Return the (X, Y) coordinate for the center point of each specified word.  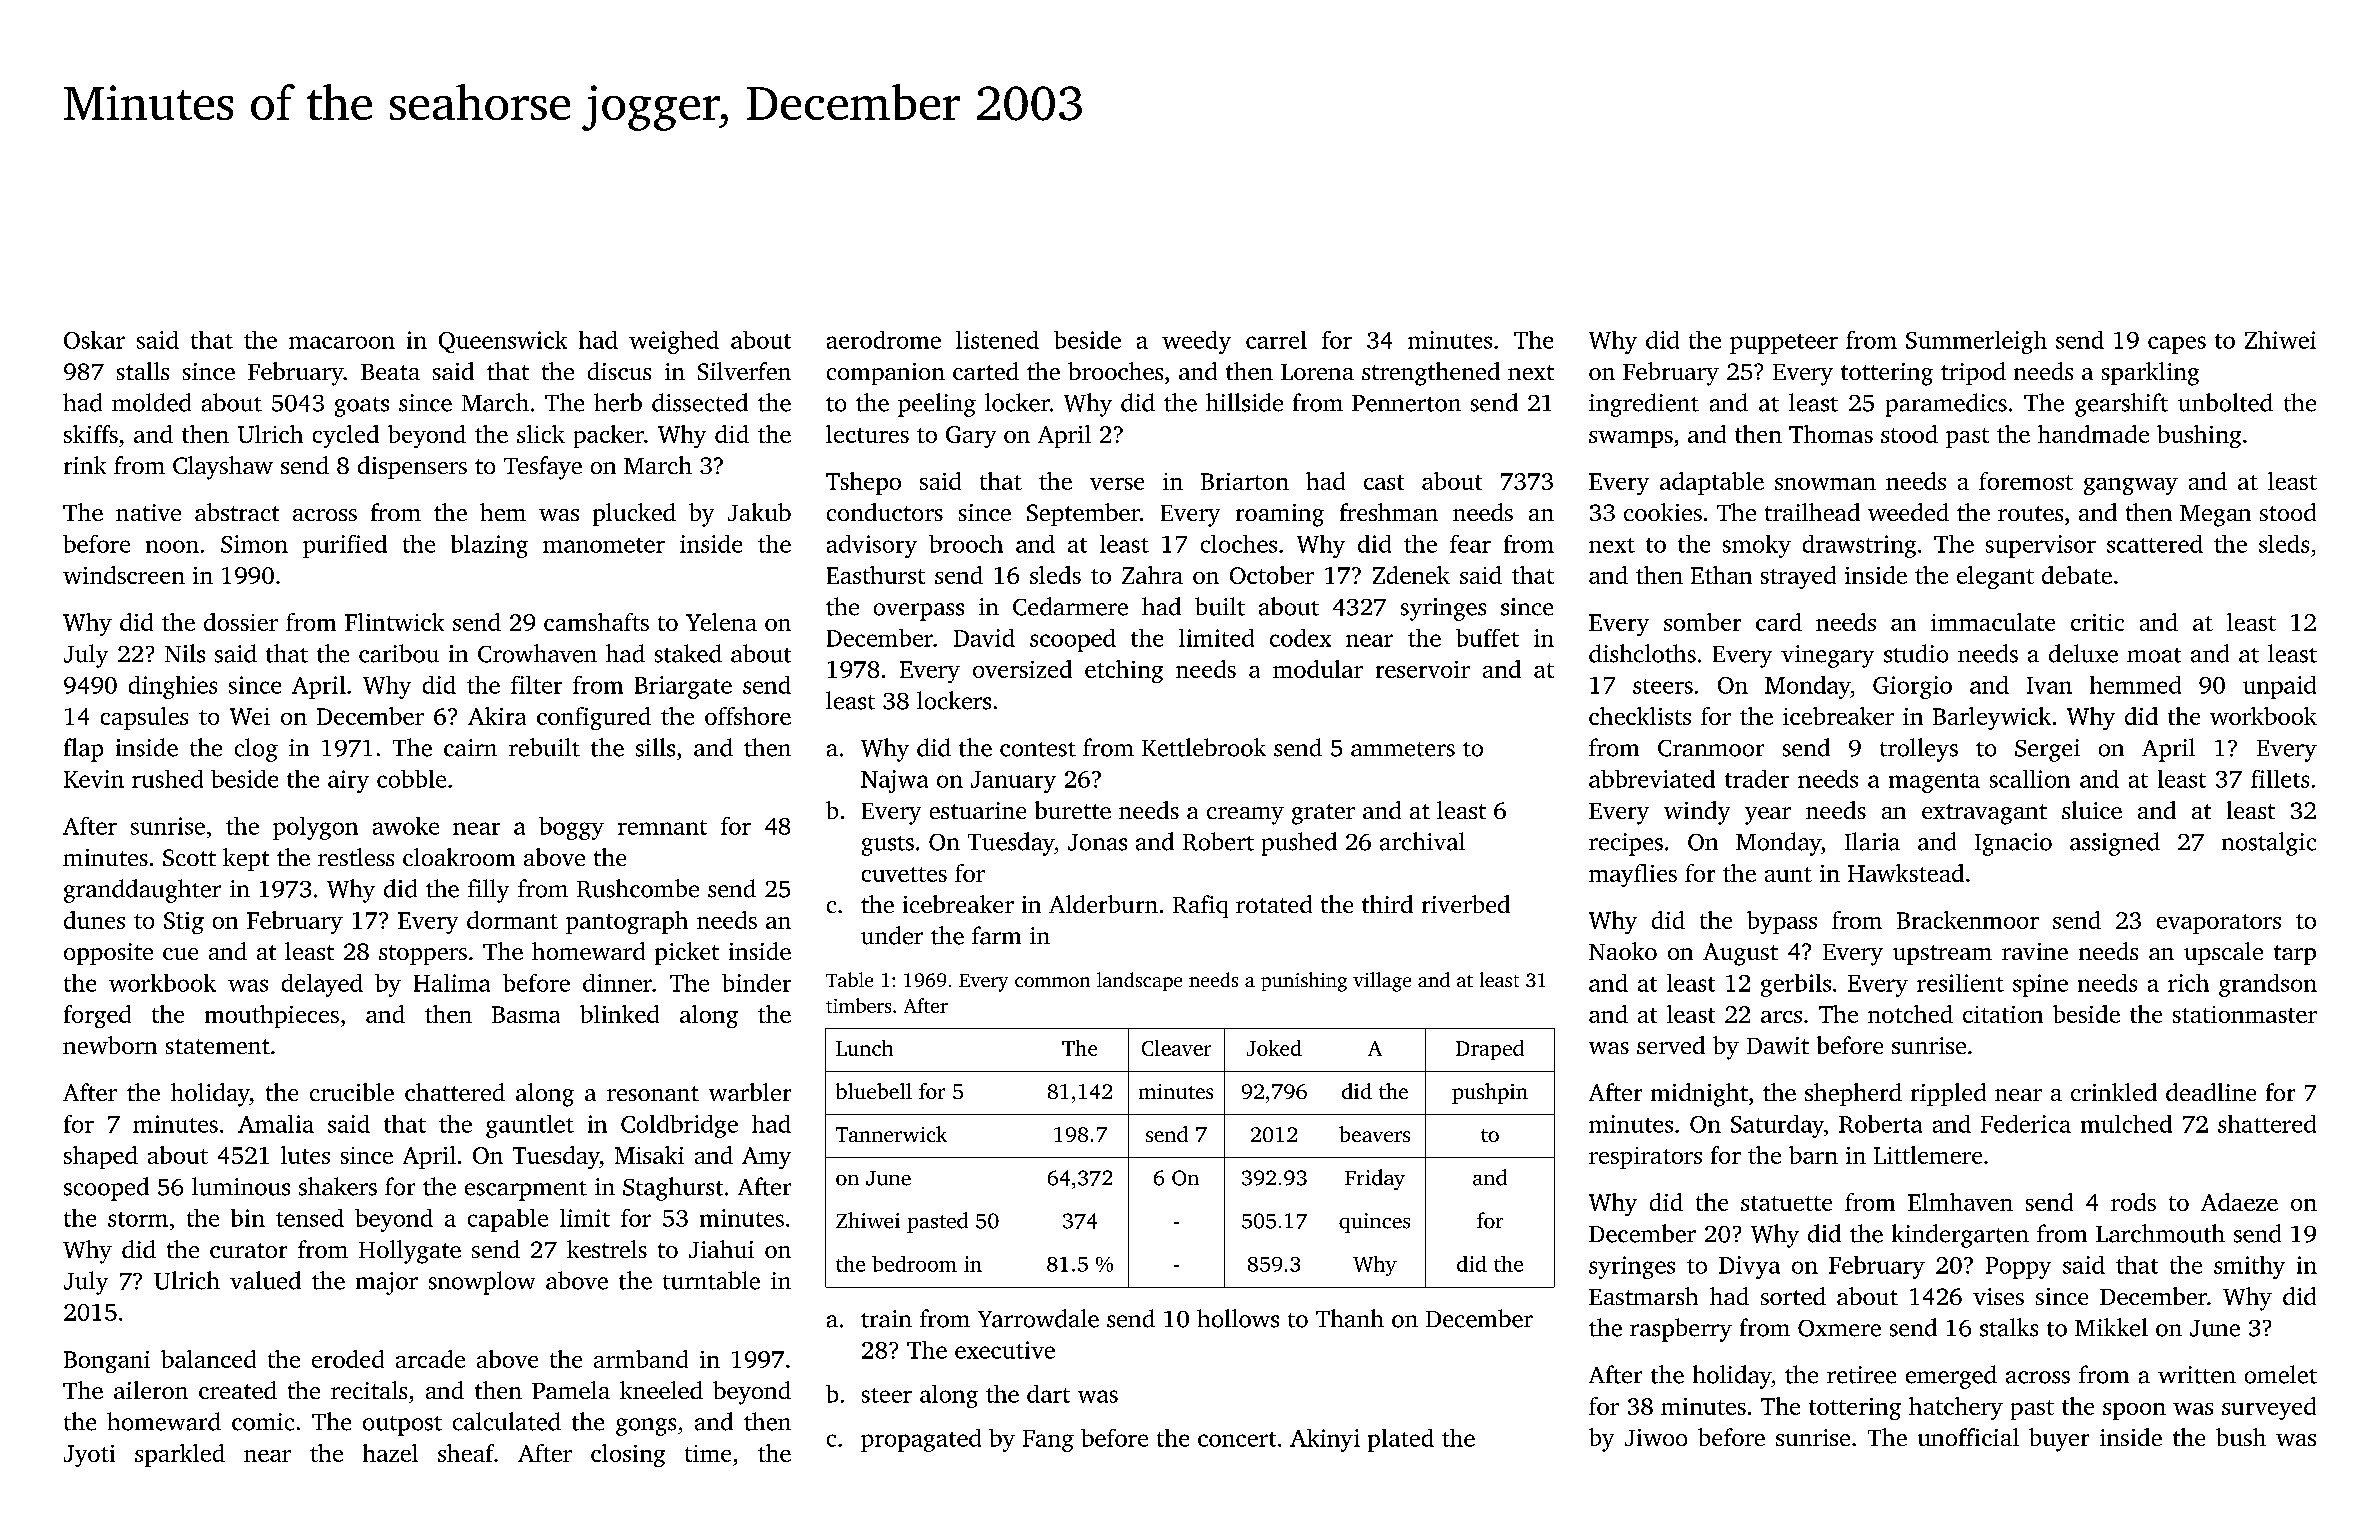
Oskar (94, 340)
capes (2177, 345)
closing (628, 1455)
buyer (2059, 1440)
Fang (1048, 1441)
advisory (872, 546)
